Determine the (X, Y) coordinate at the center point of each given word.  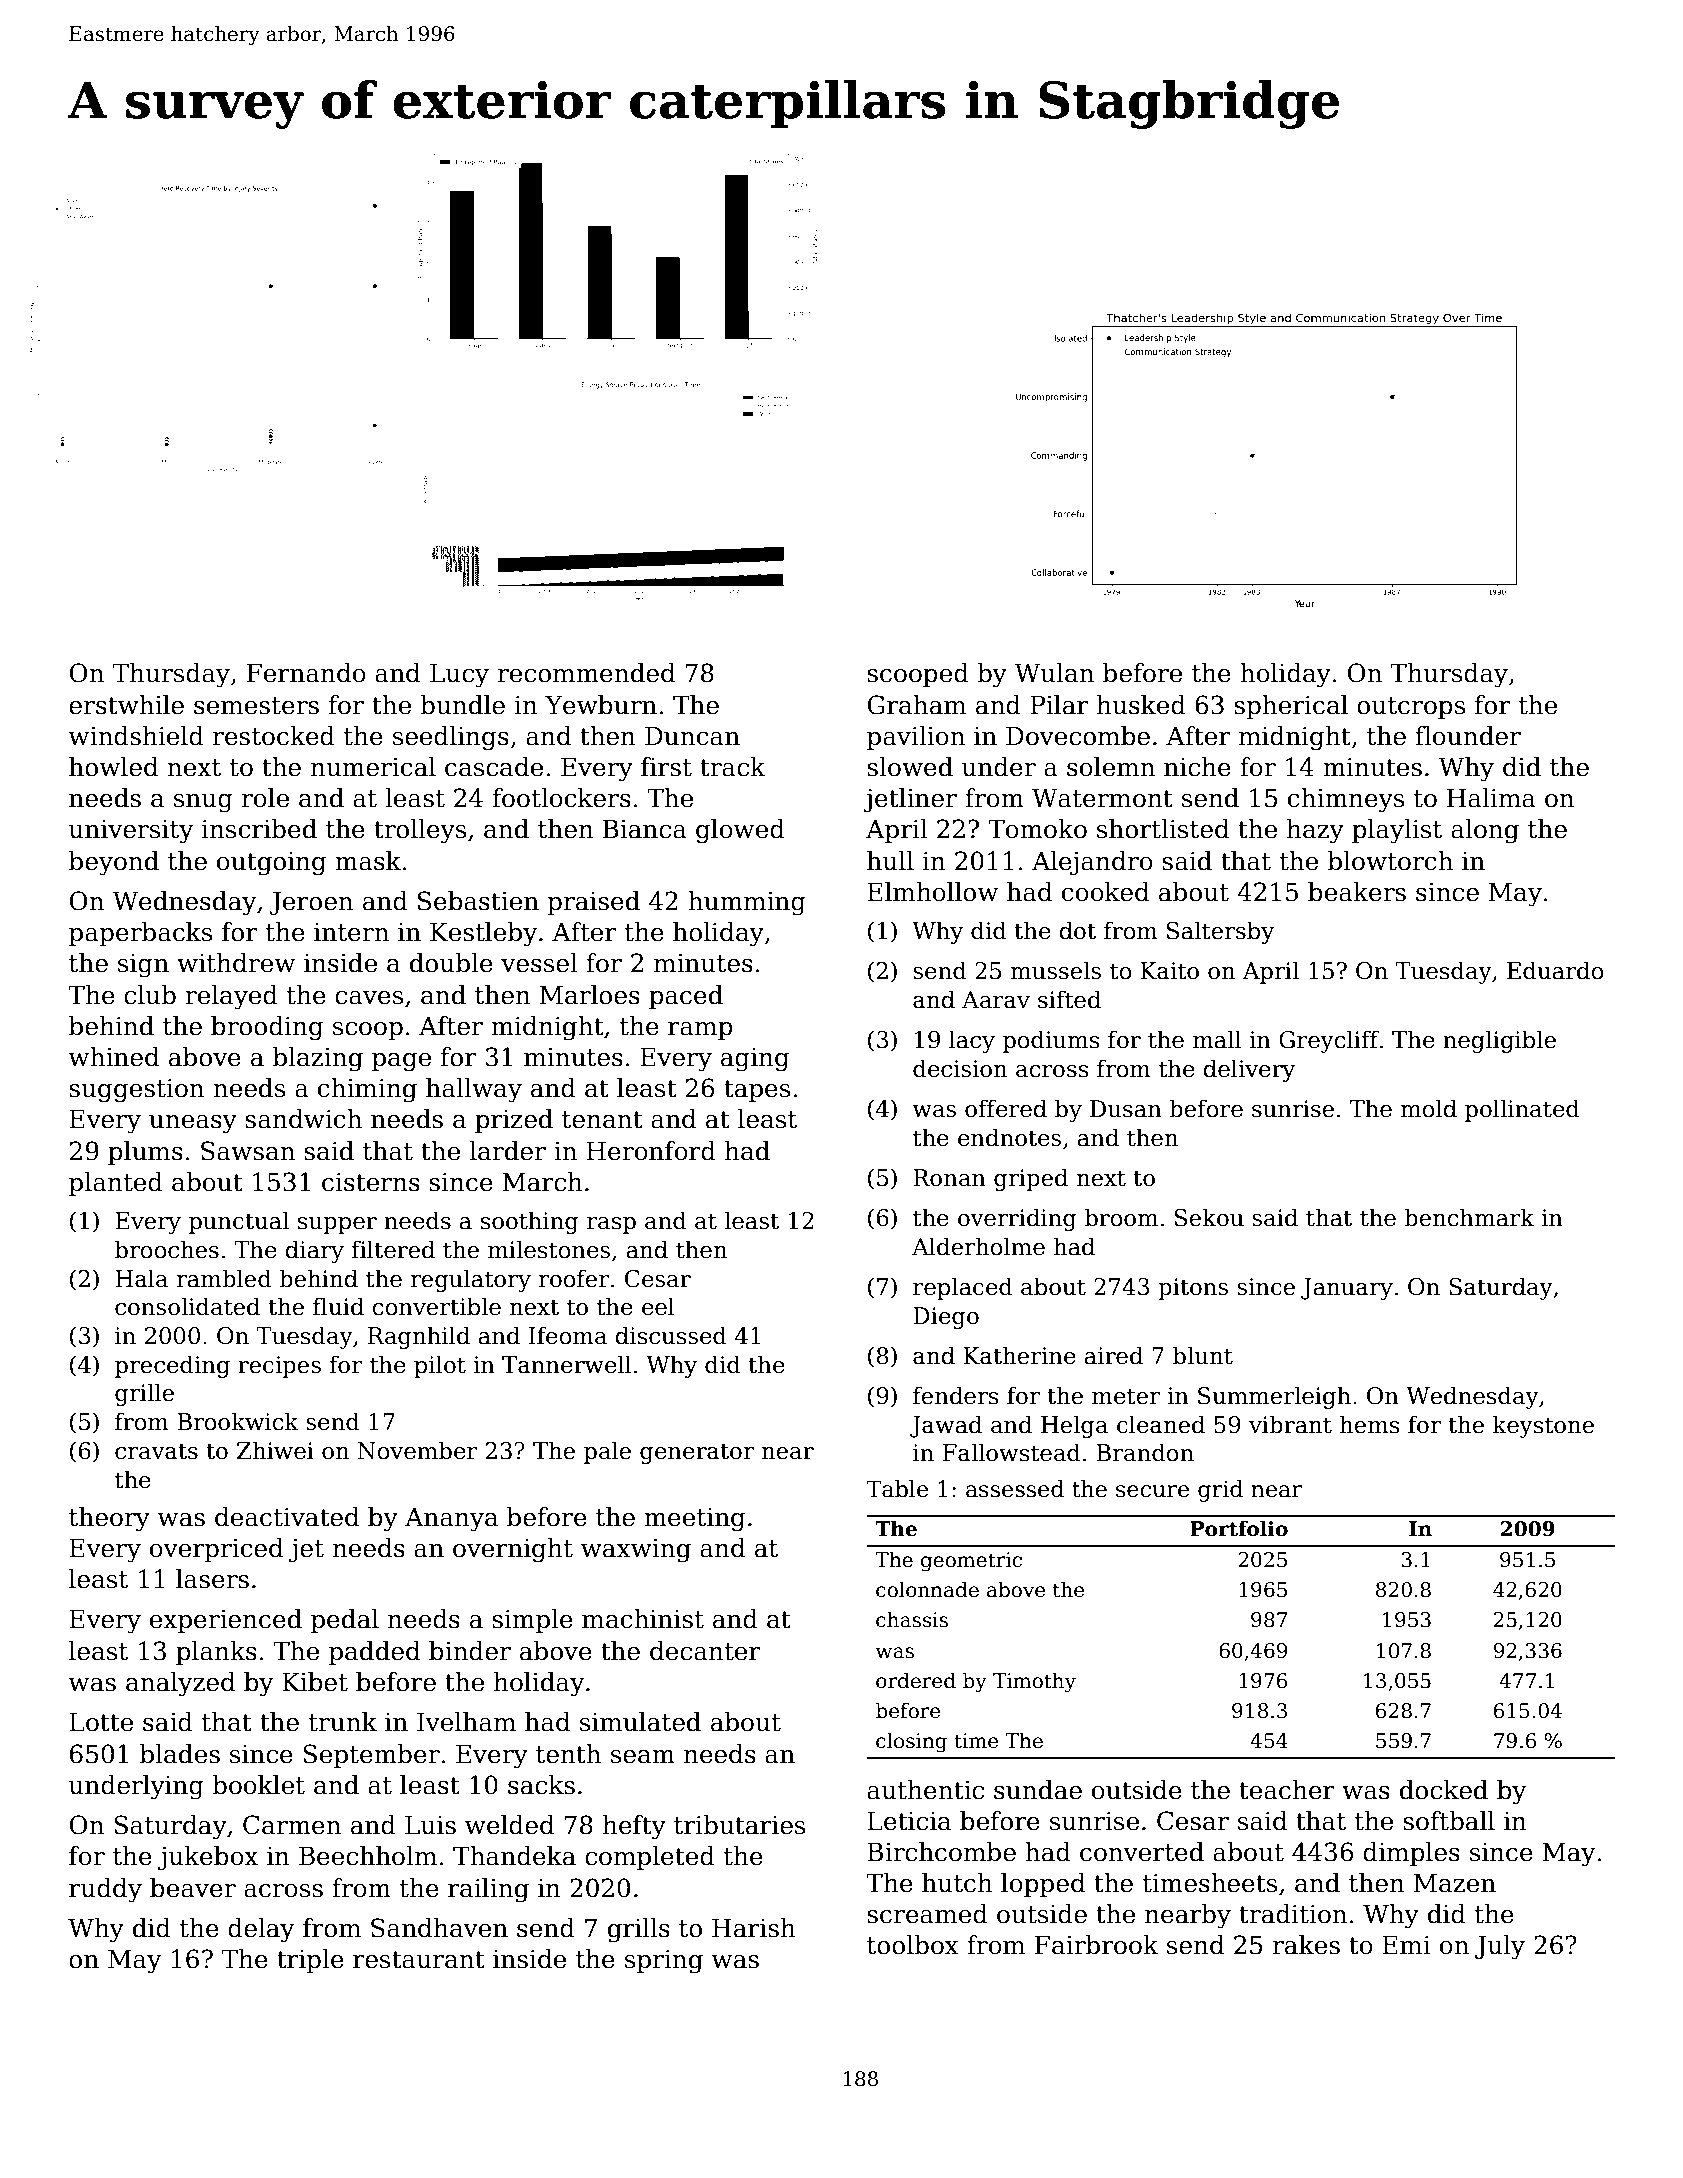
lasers (212, 1579)
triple (310, 1961)
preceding (172, 1366)
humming (747, 903)
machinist (643, 1619)
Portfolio (1239, 1528)
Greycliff (1329, 1041)
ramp (700, 1031)
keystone (1543, 1426)
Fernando (306, 673)
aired (1113, 1355)
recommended (586, 673)
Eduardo (1555, 970)
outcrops (1411, 708)
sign (143, 966)
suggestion (136, 1091)
